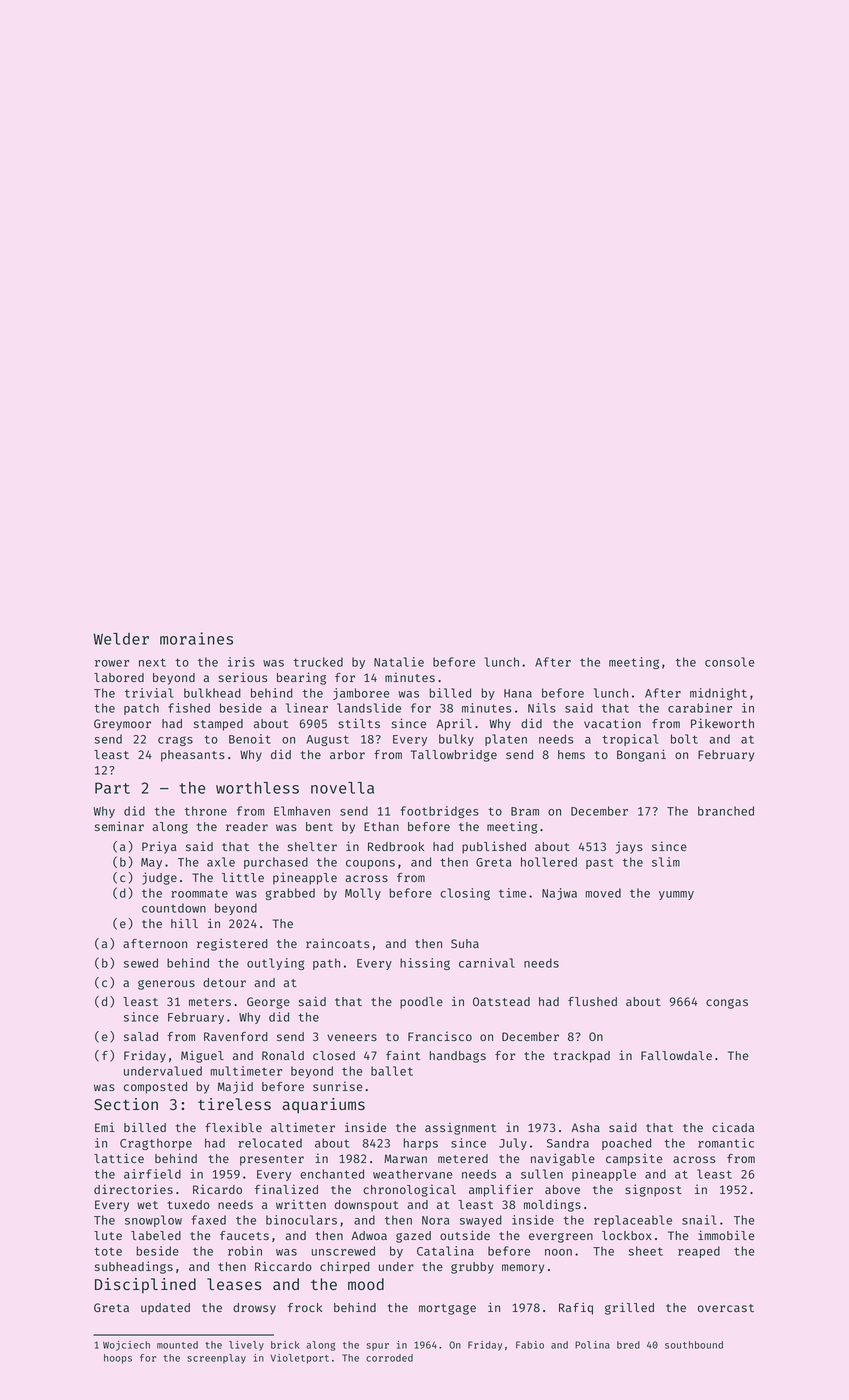 This screenshot has height=1400, width=849. What do you see at coordinates (247, 826) in the screenshot?
I see `reader` at bounding box center [247, 826].
